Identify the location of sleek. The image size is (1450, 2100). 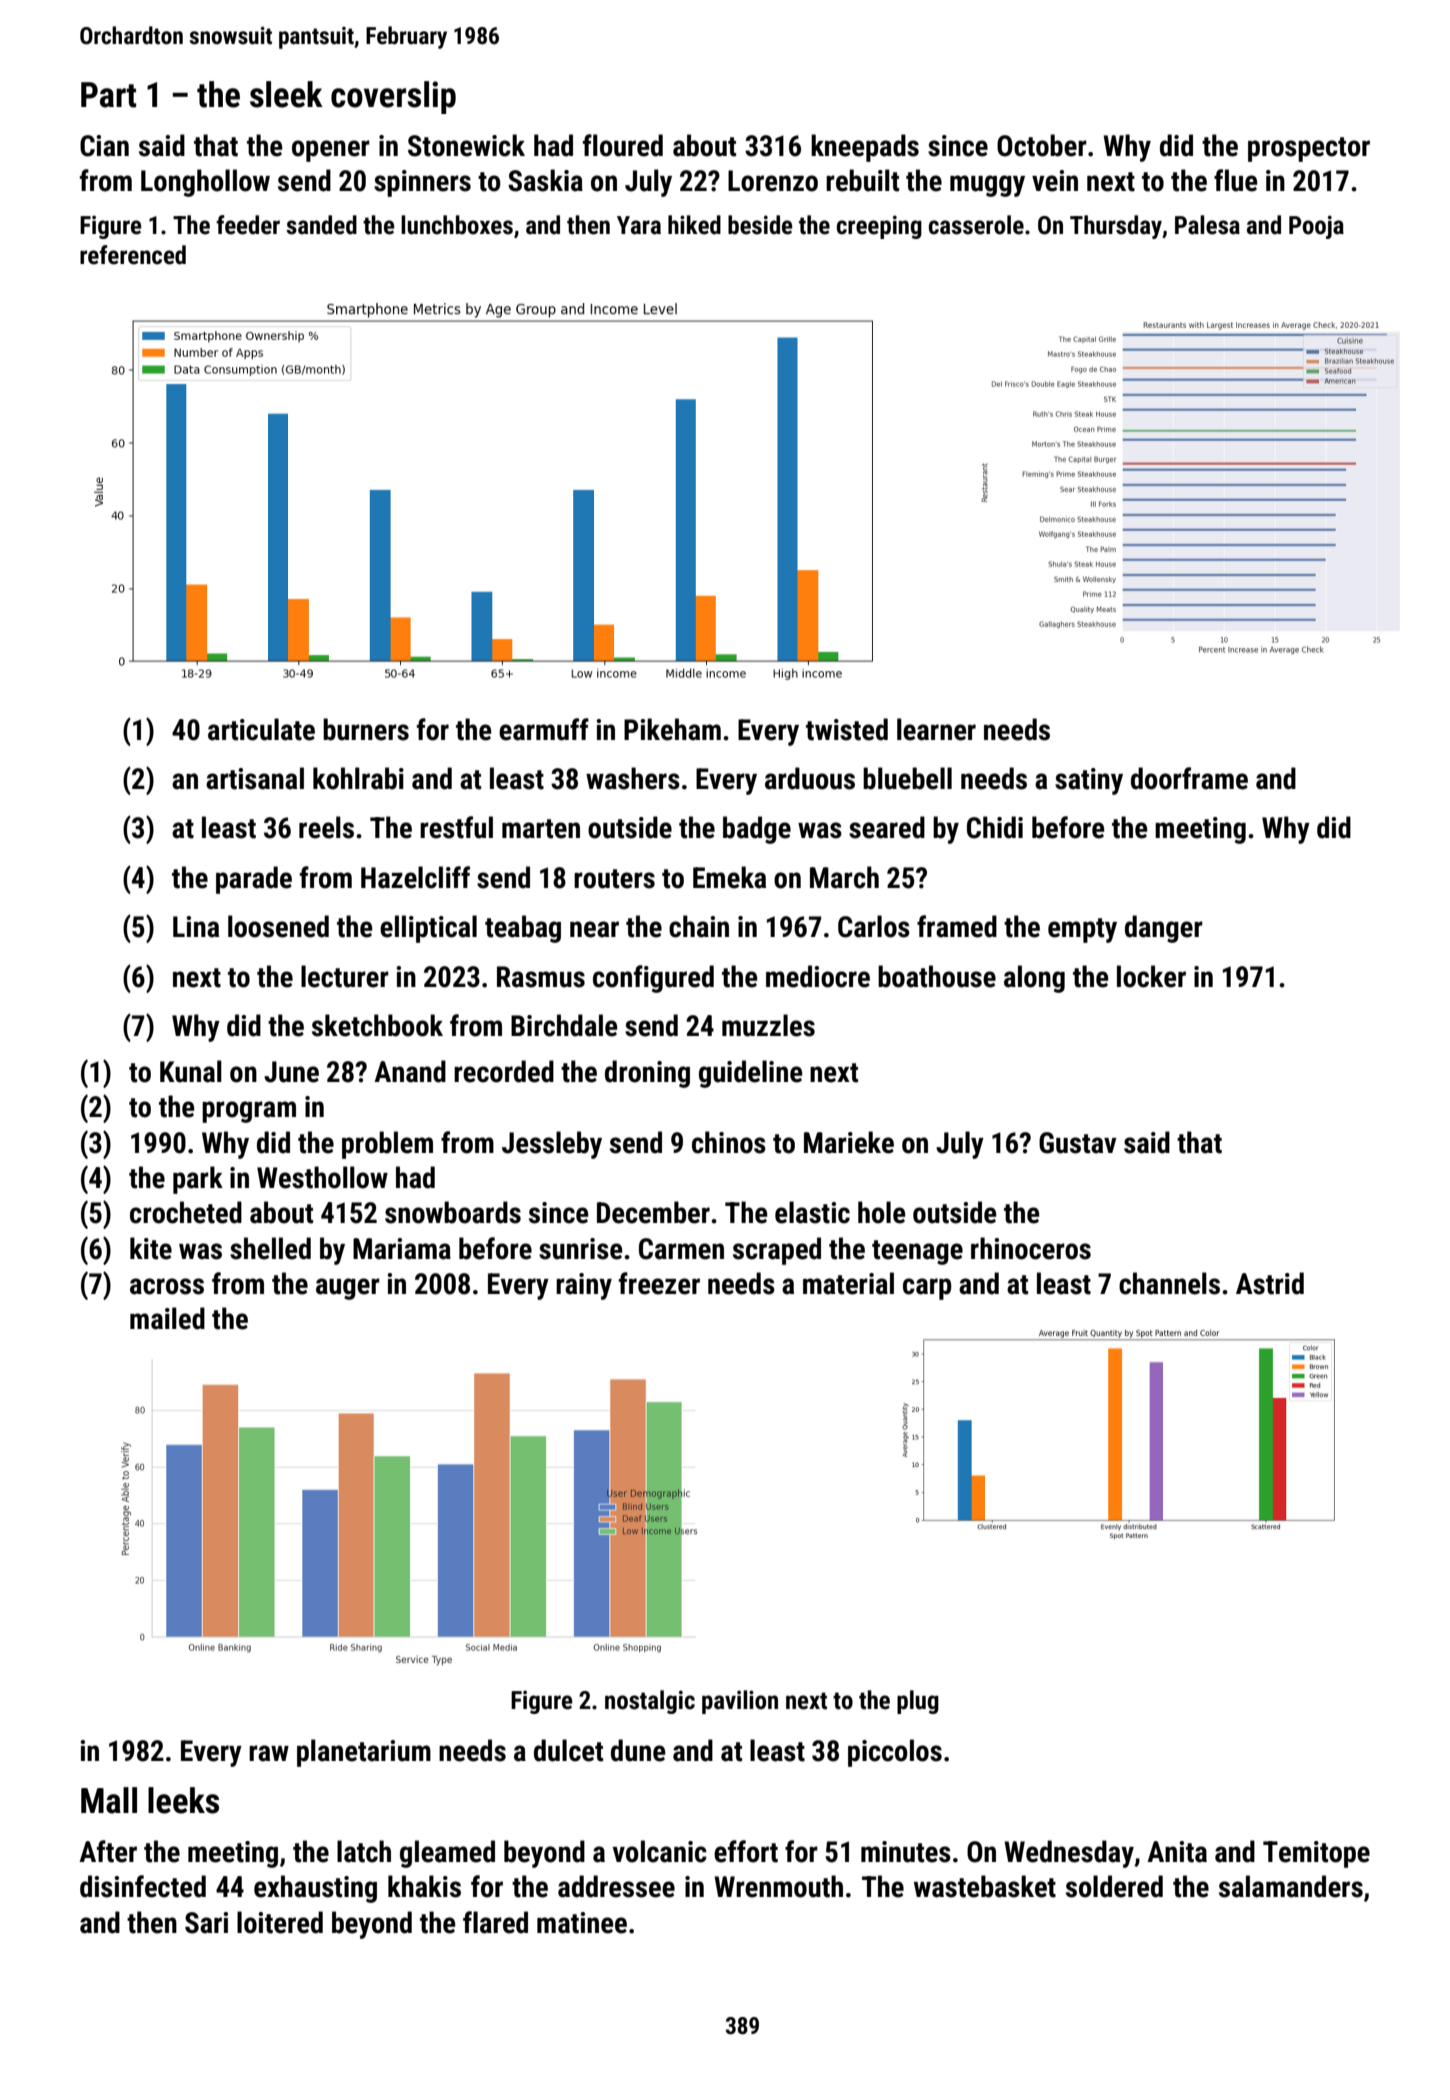
(286, 94).
